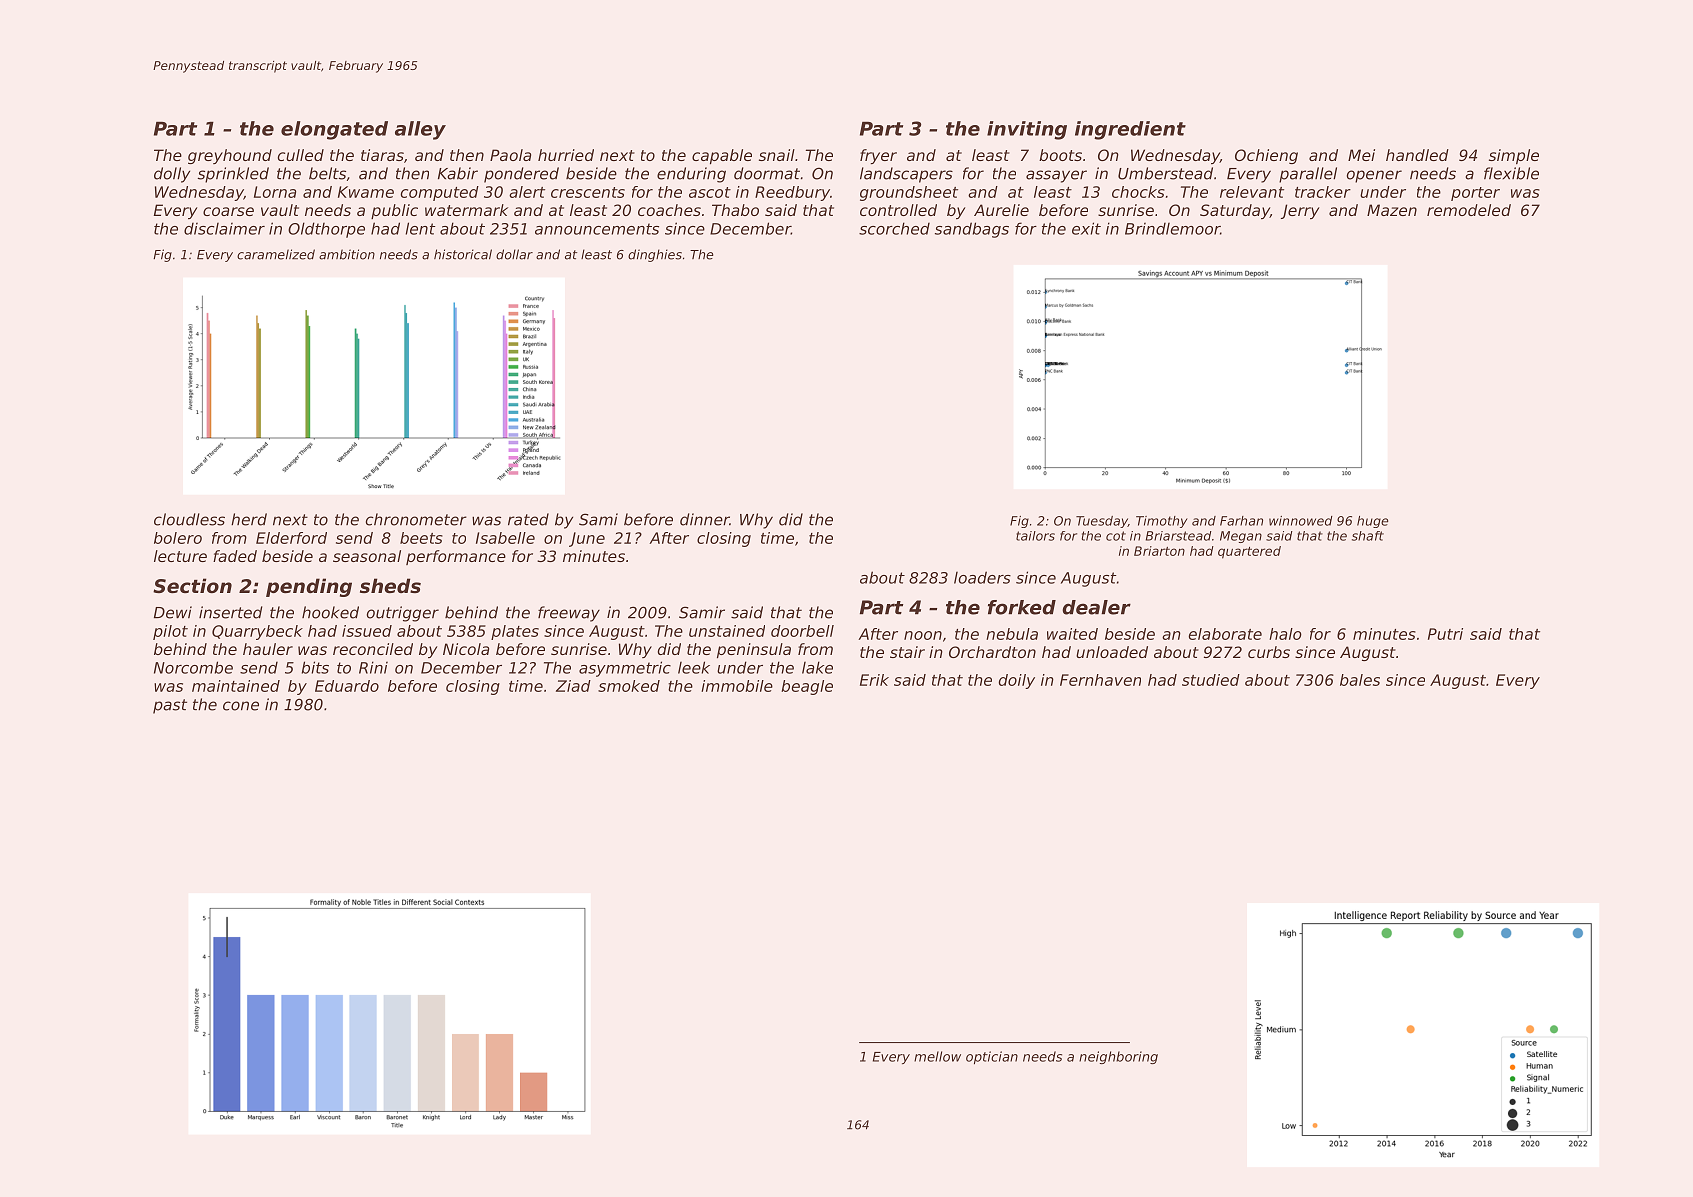 Image resolution: width=1693 pixels, height=1197 pixels. I want to click on winnowed, so click(1301, 521).
